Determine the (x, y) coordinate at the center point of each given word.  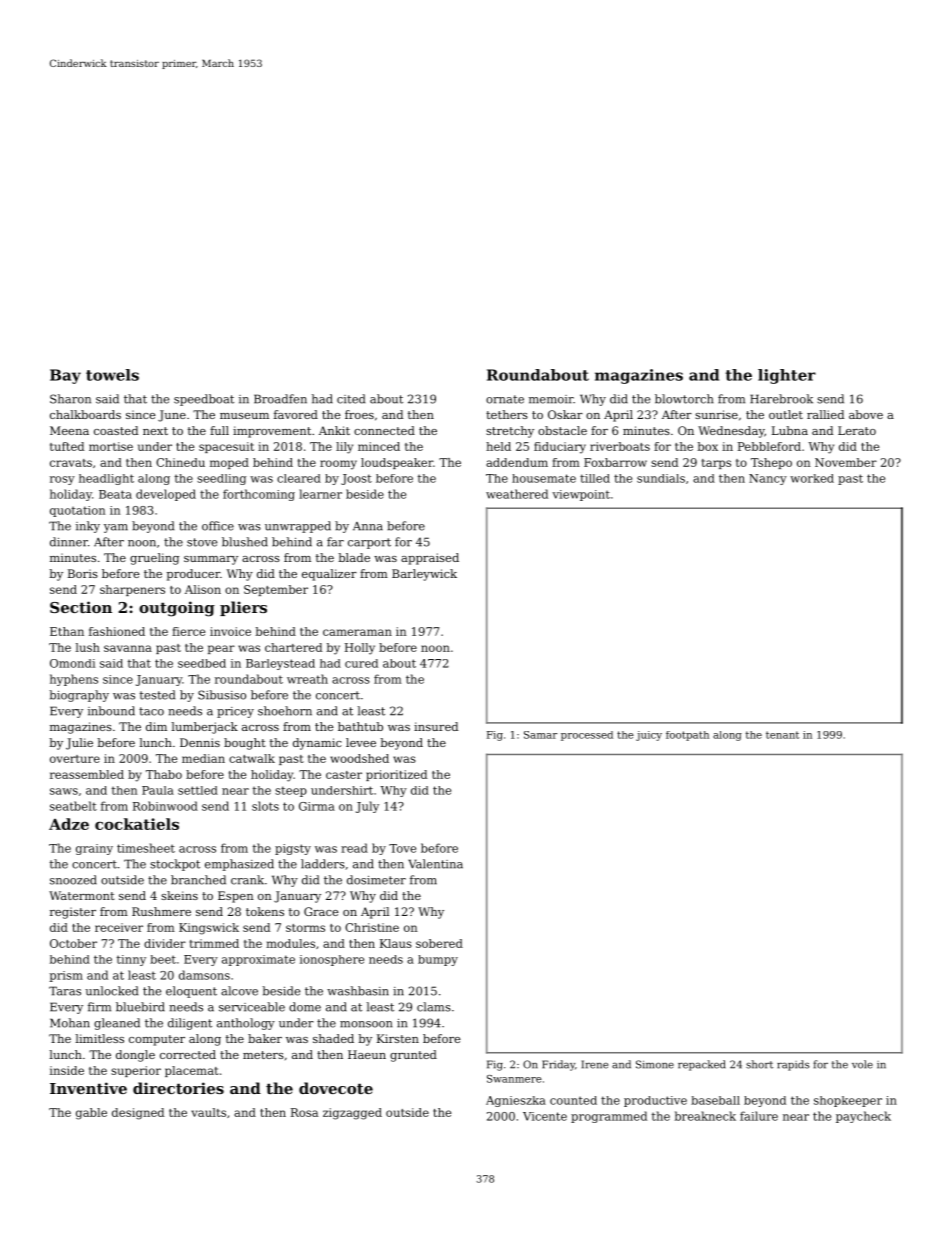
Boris (83, 573)
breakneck (705, 1116)
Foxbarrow (615, 462)
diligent (190, 1024)
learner (320, 494)
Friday (558, 1065)
